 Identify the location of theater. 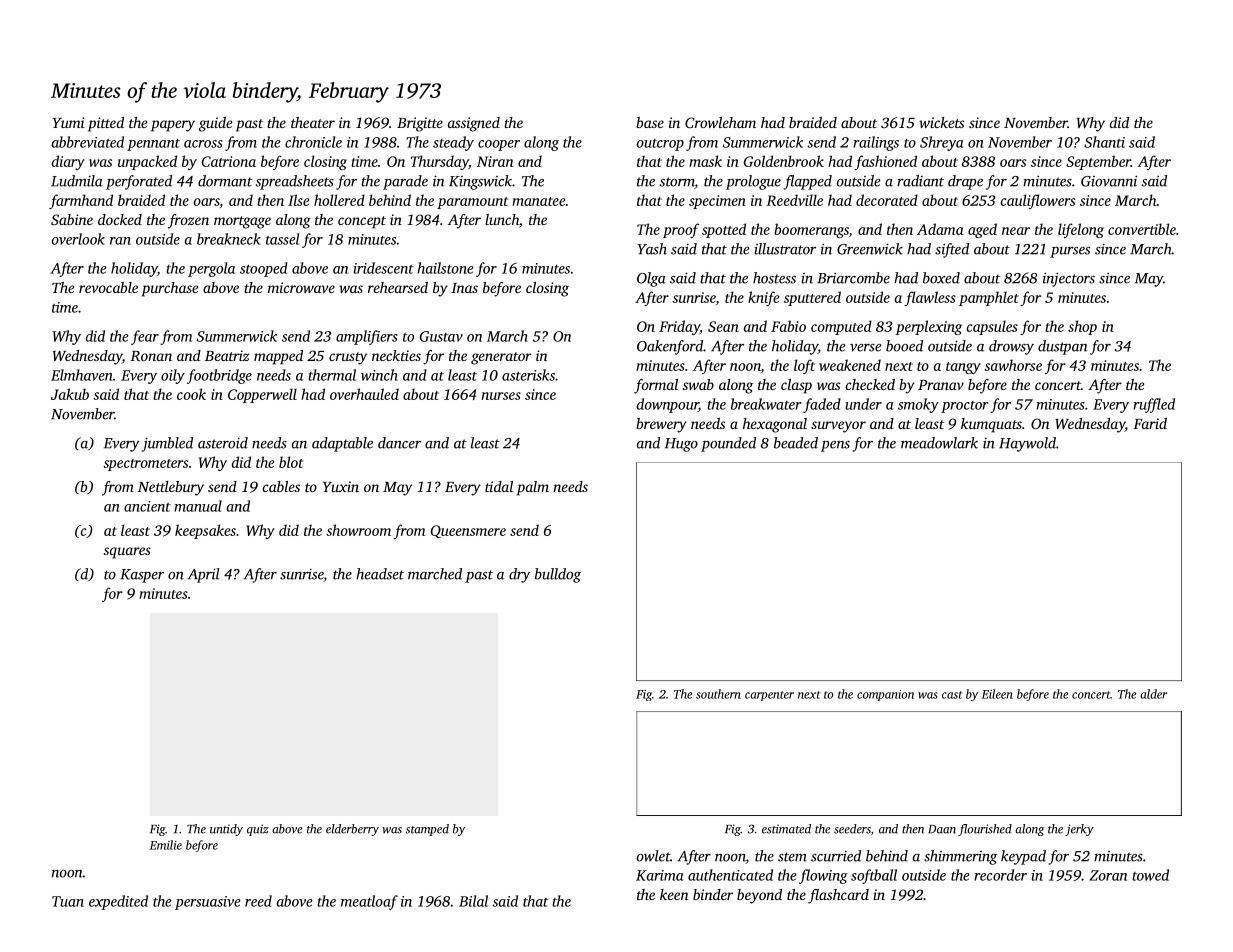
(313, 122).
